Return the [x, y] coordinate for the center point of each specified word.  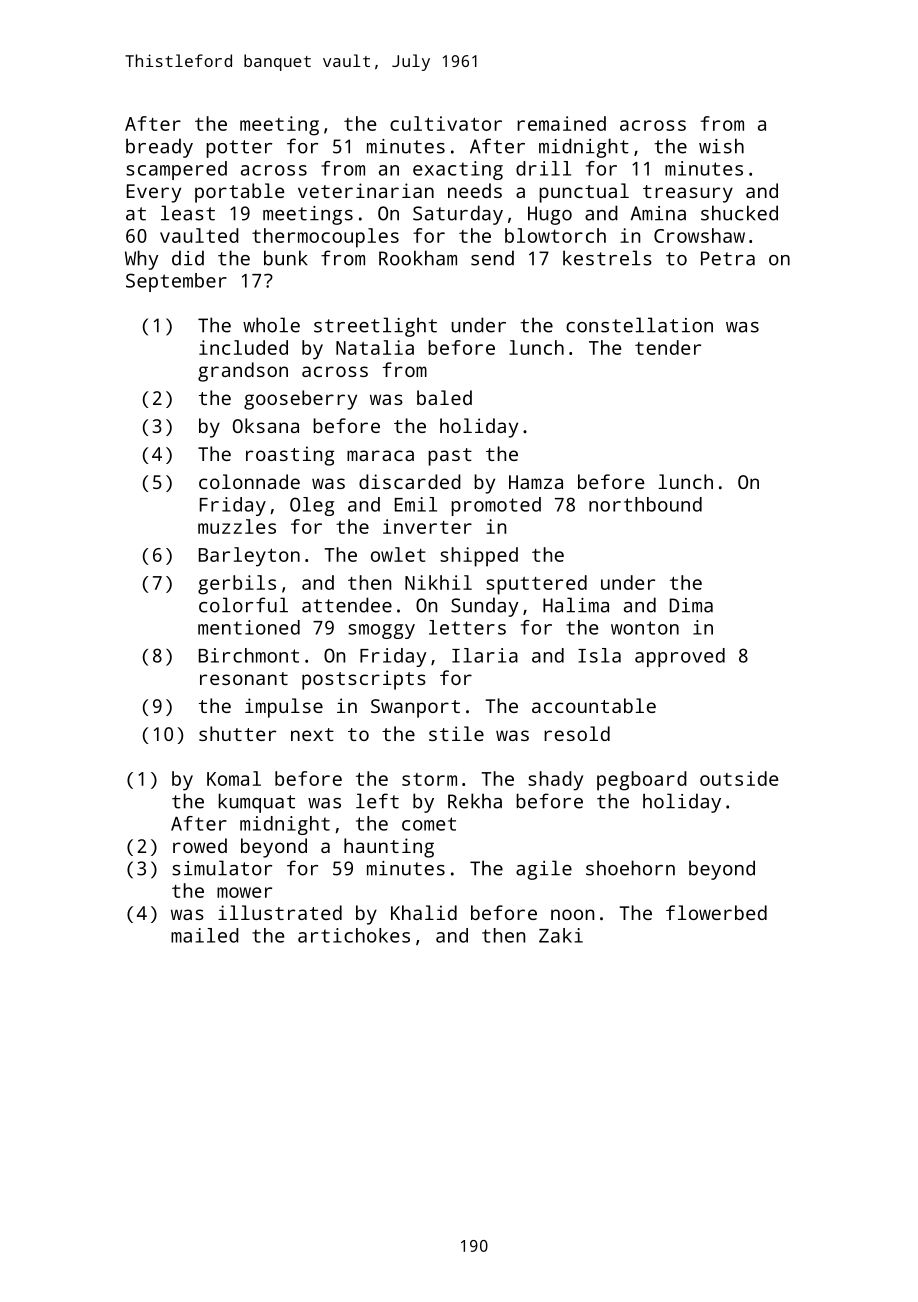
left [377, 801]
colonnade [249, 481]
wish [721, 146]
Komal [234, 778]
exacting [458, 170]
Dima [691, 605]
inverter [427, 526]
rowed [200, 845]
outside [739, 778]
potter [239, 149]
